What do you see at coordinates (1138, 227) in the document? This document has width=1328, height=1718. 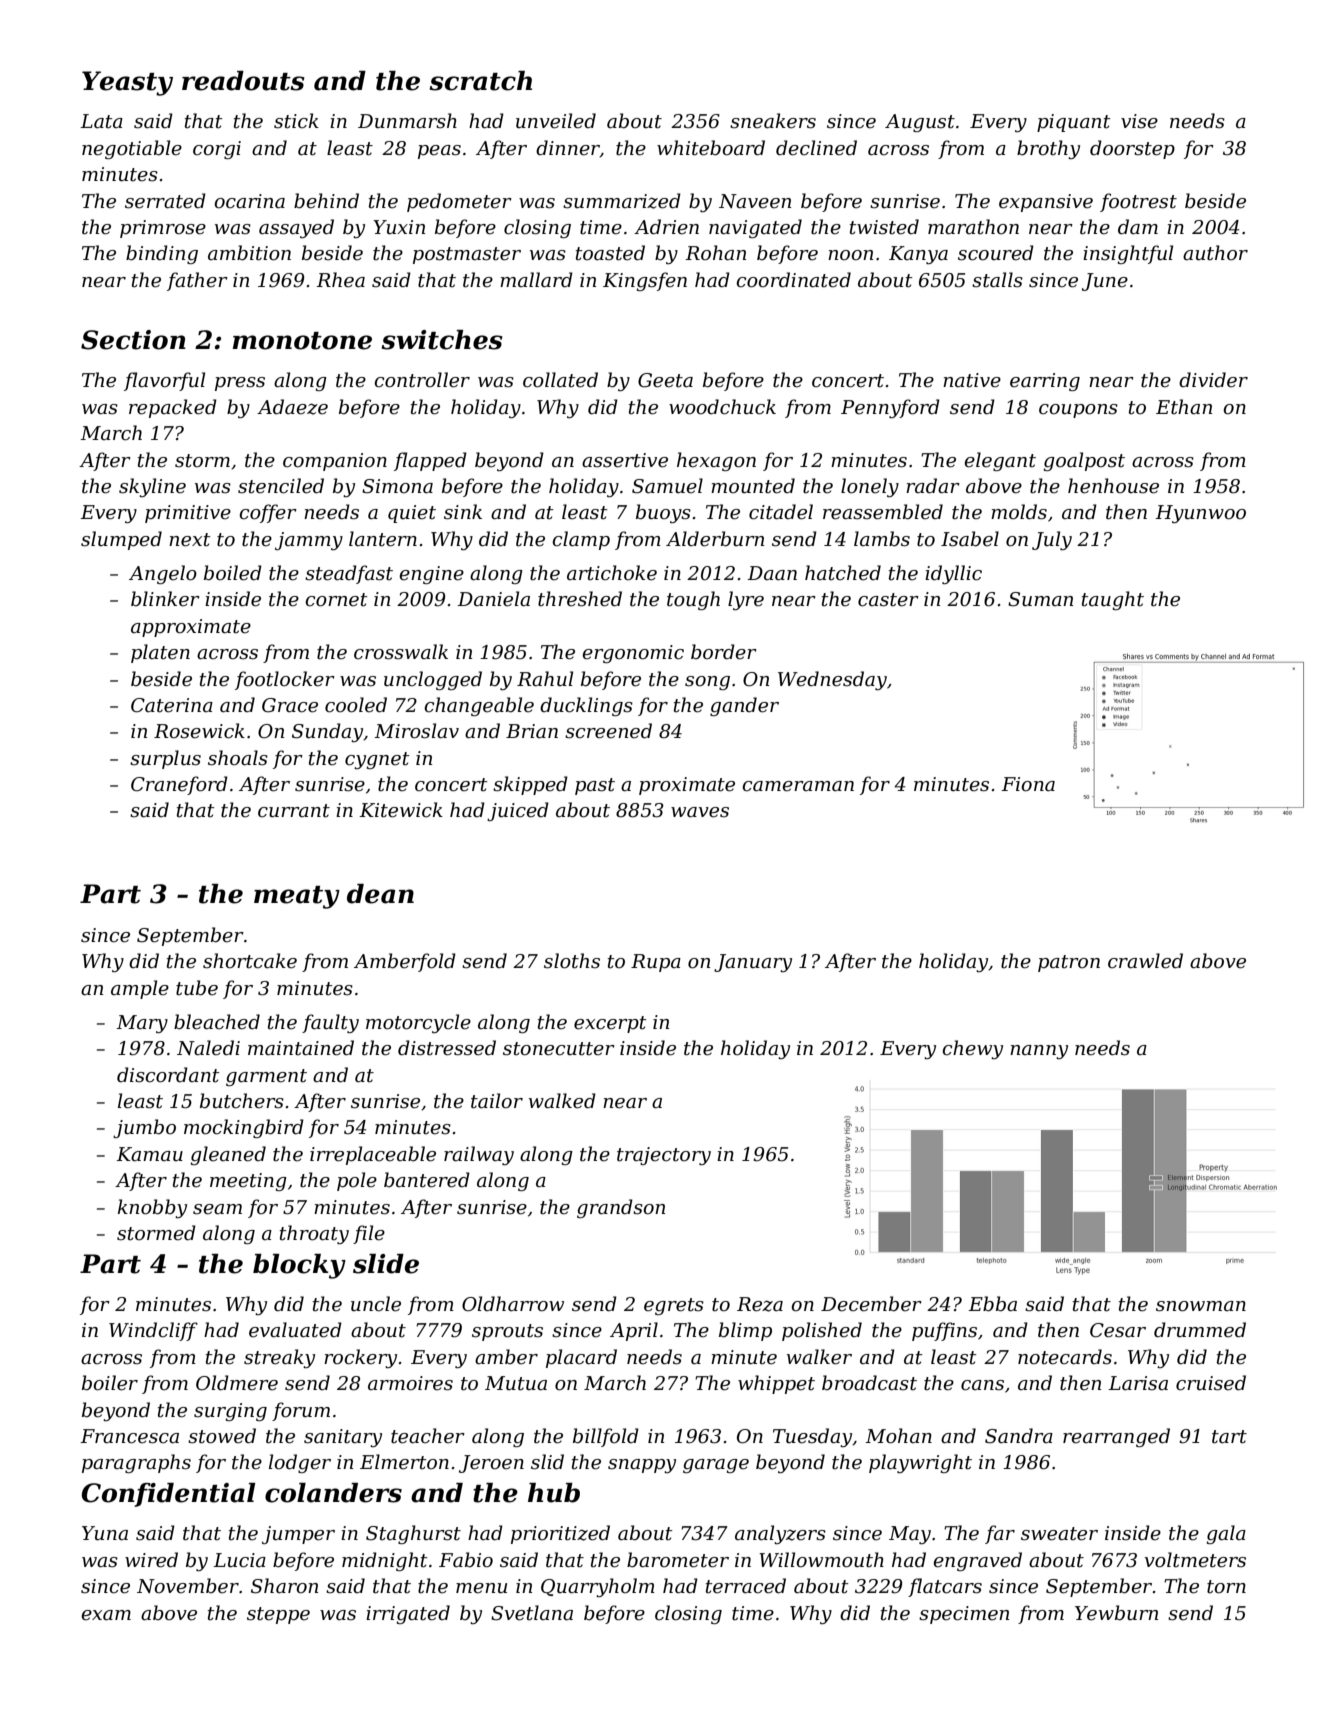 I see `dam` at bounding box center [1138, 227].
